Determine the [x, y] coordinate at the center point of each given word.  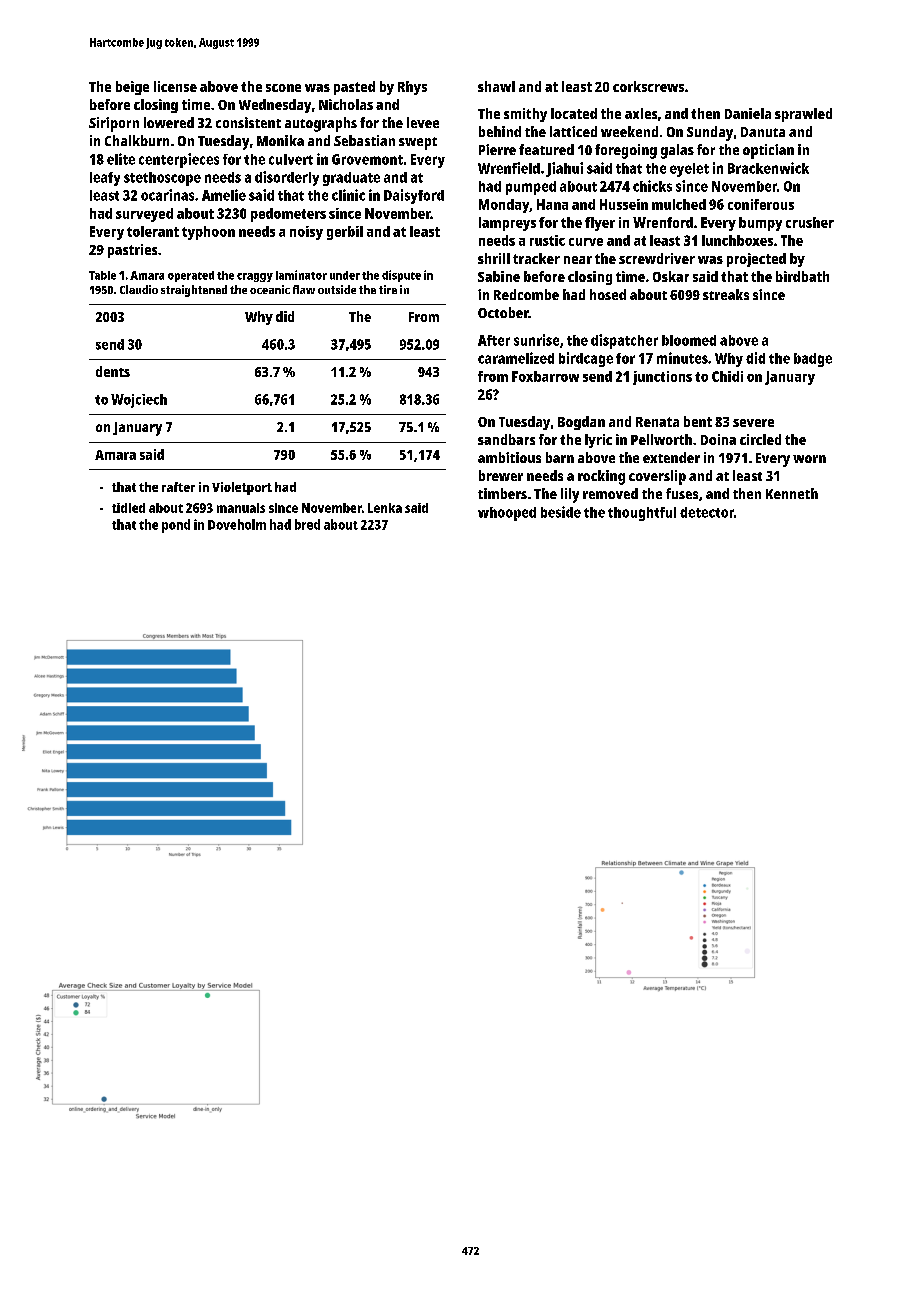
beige [132, 88]
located [574, 113]
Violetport [242, 488]
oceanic [270, 289]
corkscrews [648, 86]
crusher [810, 222]
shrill [494, 258]
